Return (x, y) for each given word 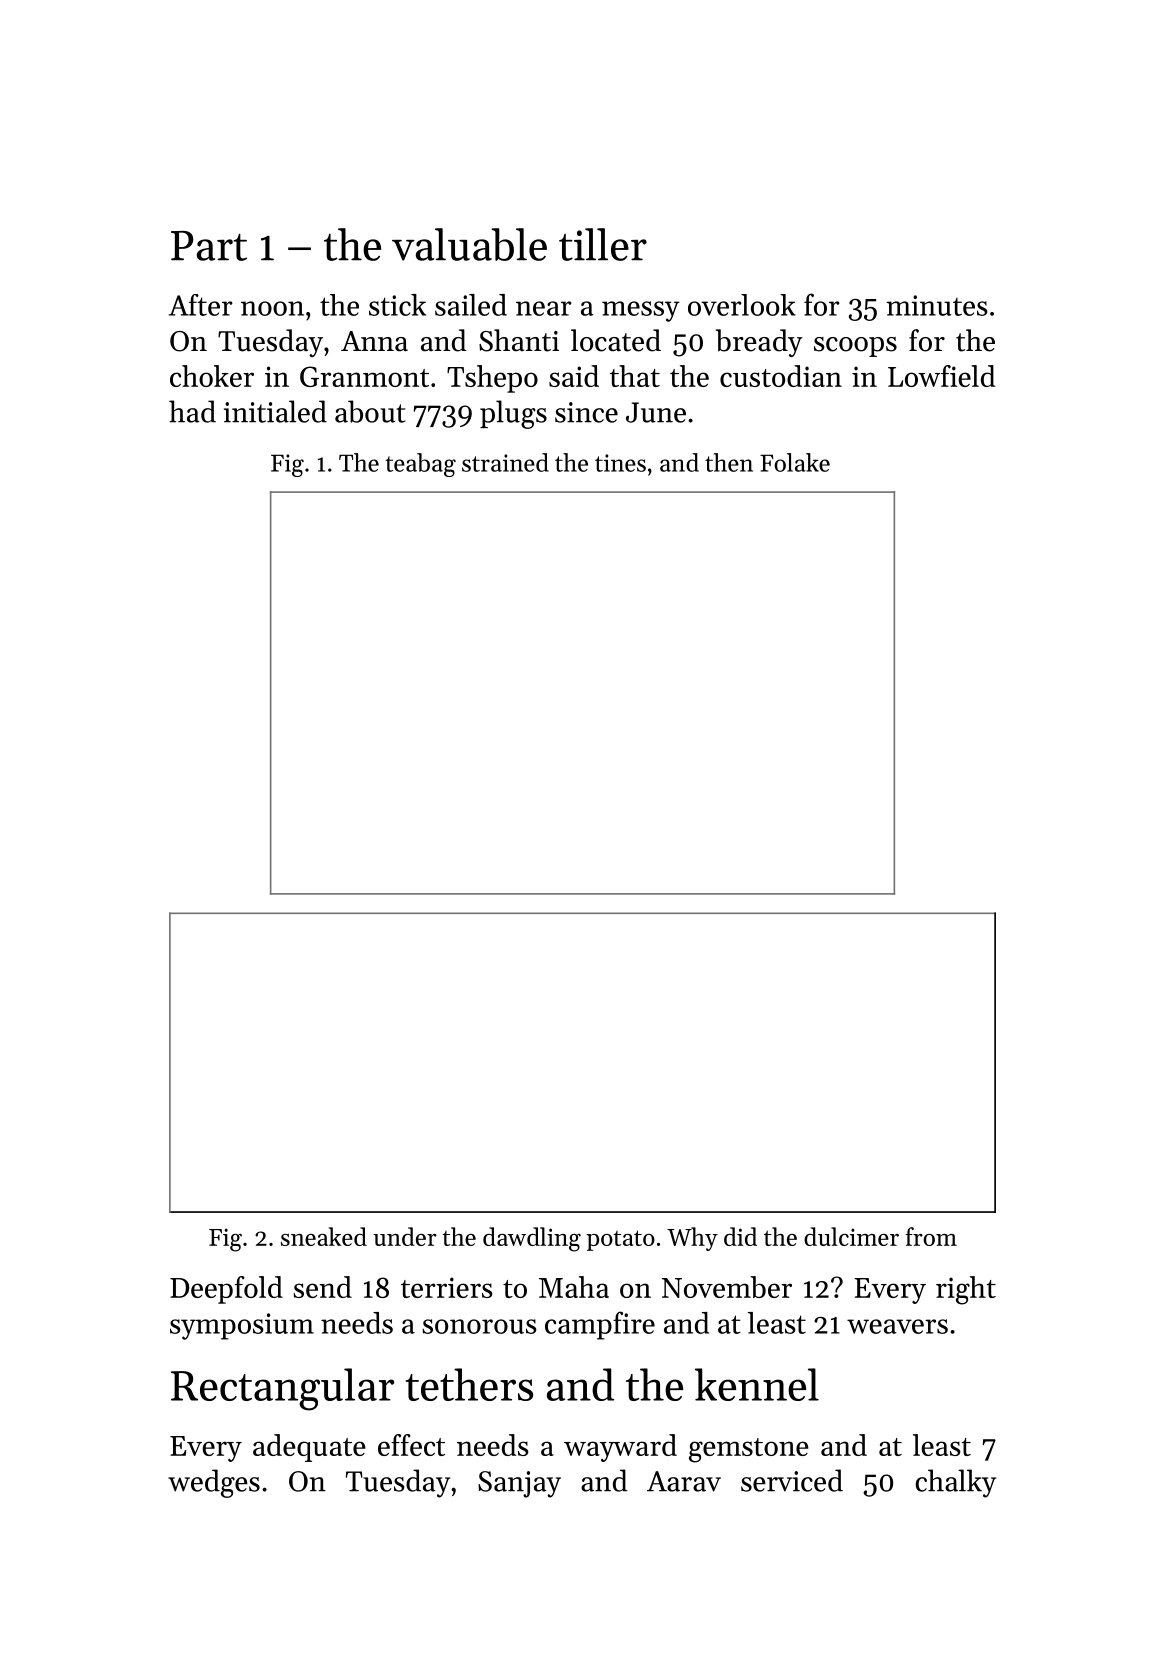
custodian (781, 376)
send (322, 1287)
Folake (795, 462)
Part (209, 246)
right (966, 1290)
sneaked (324, 1236)
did (740, 1236)
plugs (513, 414)
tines (620, 463)
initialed (275, 411)
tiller (603, 244)
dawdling (532, 1239)
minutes (937, 305)
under (405, 1236)
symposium (242, 1326)
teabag (420, 465)
